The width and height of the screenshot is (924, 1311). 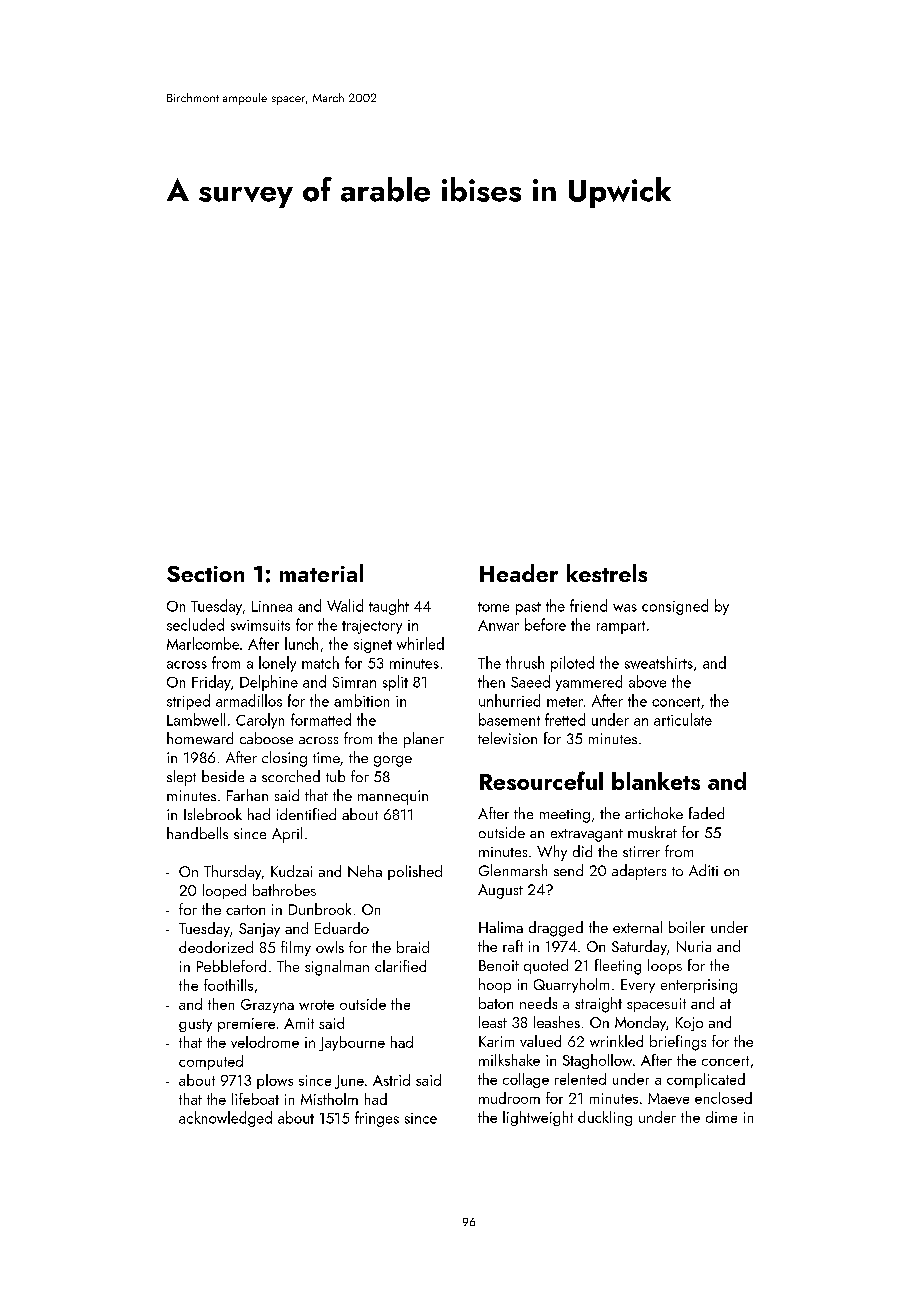 What do you see at coordinates (519, 573) in the screenshot?
I see `Header` at bounding box center [519, 573].
